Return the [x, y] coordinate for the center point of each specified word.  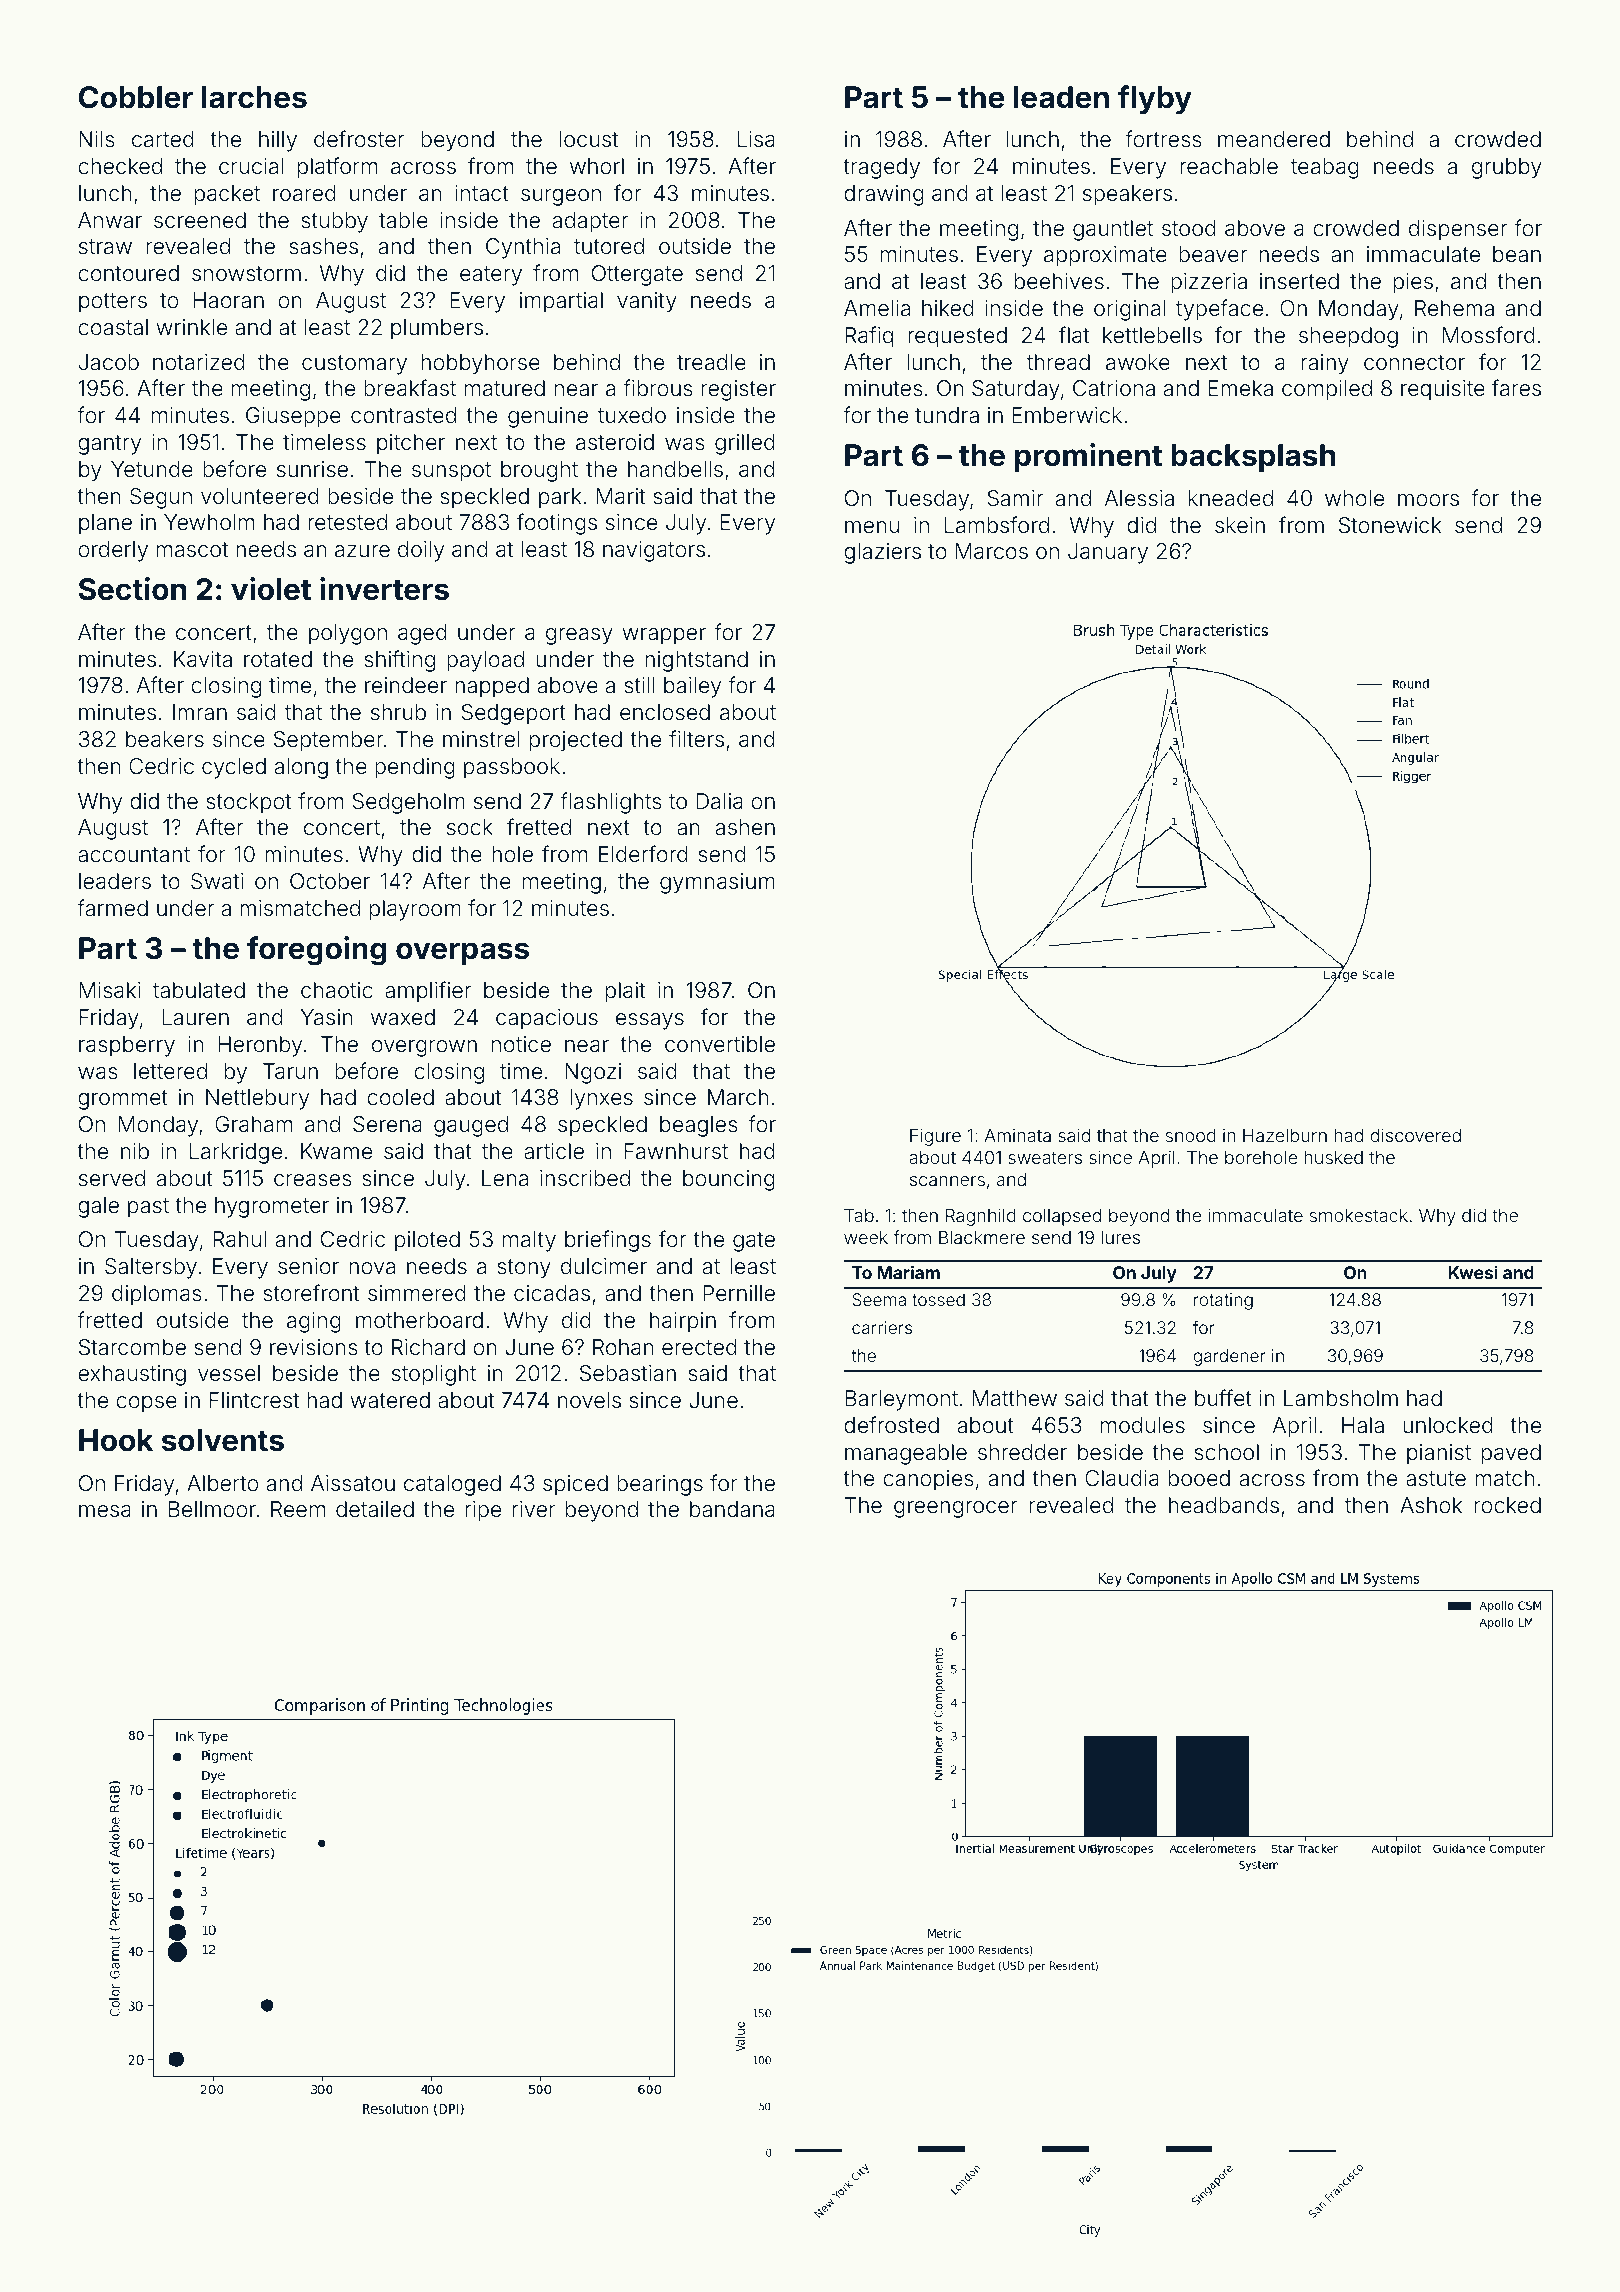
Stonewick [1390, 525]
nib [135, 1151]
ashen [745, 827]
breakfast [410, 388]
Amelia [877, 308]
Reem [298, 1509]
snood [1191, 1135]
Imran [200, 712]
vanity [647, 302]
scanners [947, 1181]
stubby [334, 222]
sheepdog [1348, 337]
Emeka [1241, 388]
